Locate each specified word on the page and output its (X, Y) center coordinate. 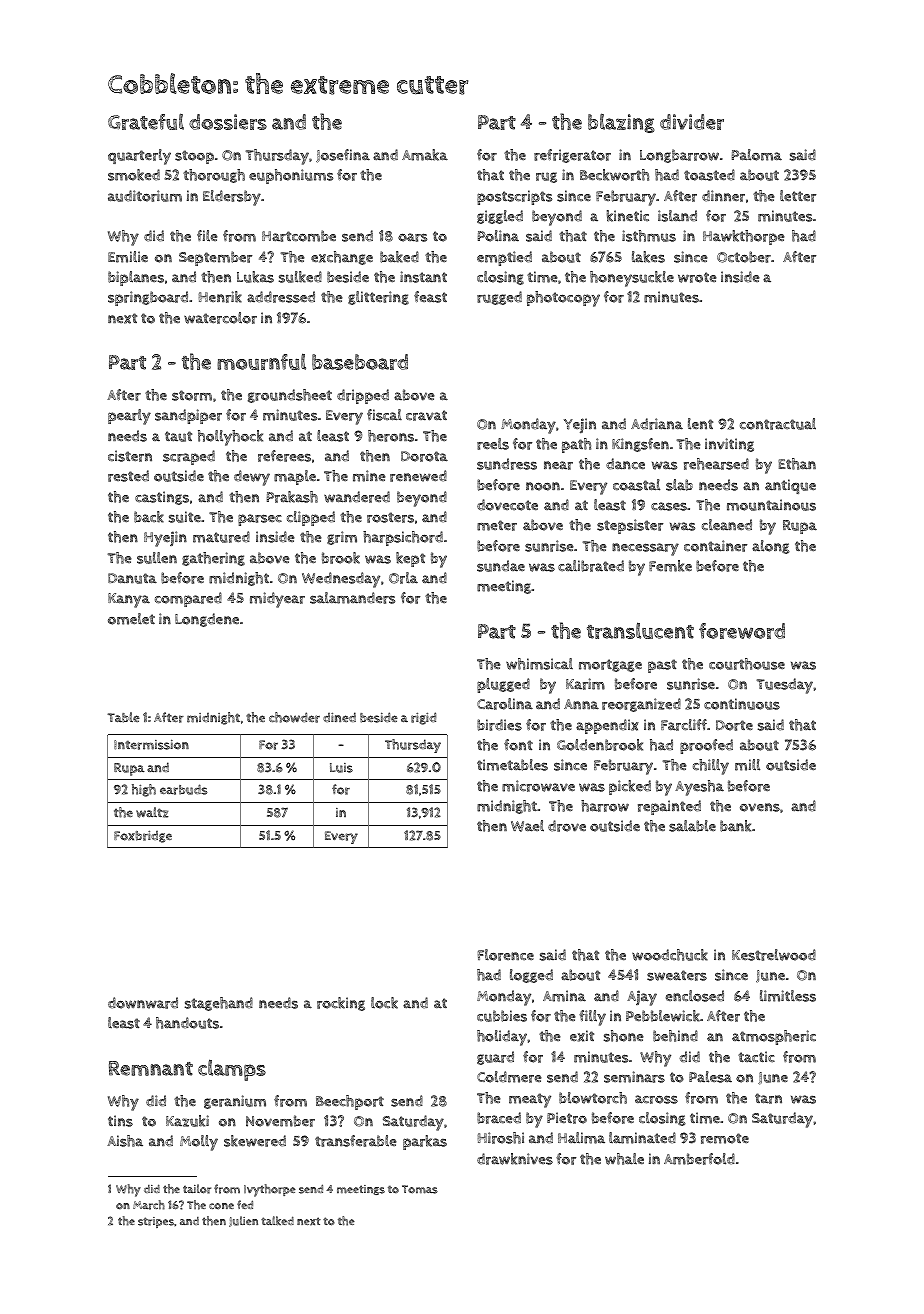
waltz (152, 812)
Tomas (420, 1189)
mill (747, 765)
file (207, 236)
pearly (129, 417)
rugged (499, 298)
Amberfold (699, 1159)
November (280, 1121)
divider (692, 122)
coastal (636, 485)
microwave (538, 786)
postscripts (514, 197)
